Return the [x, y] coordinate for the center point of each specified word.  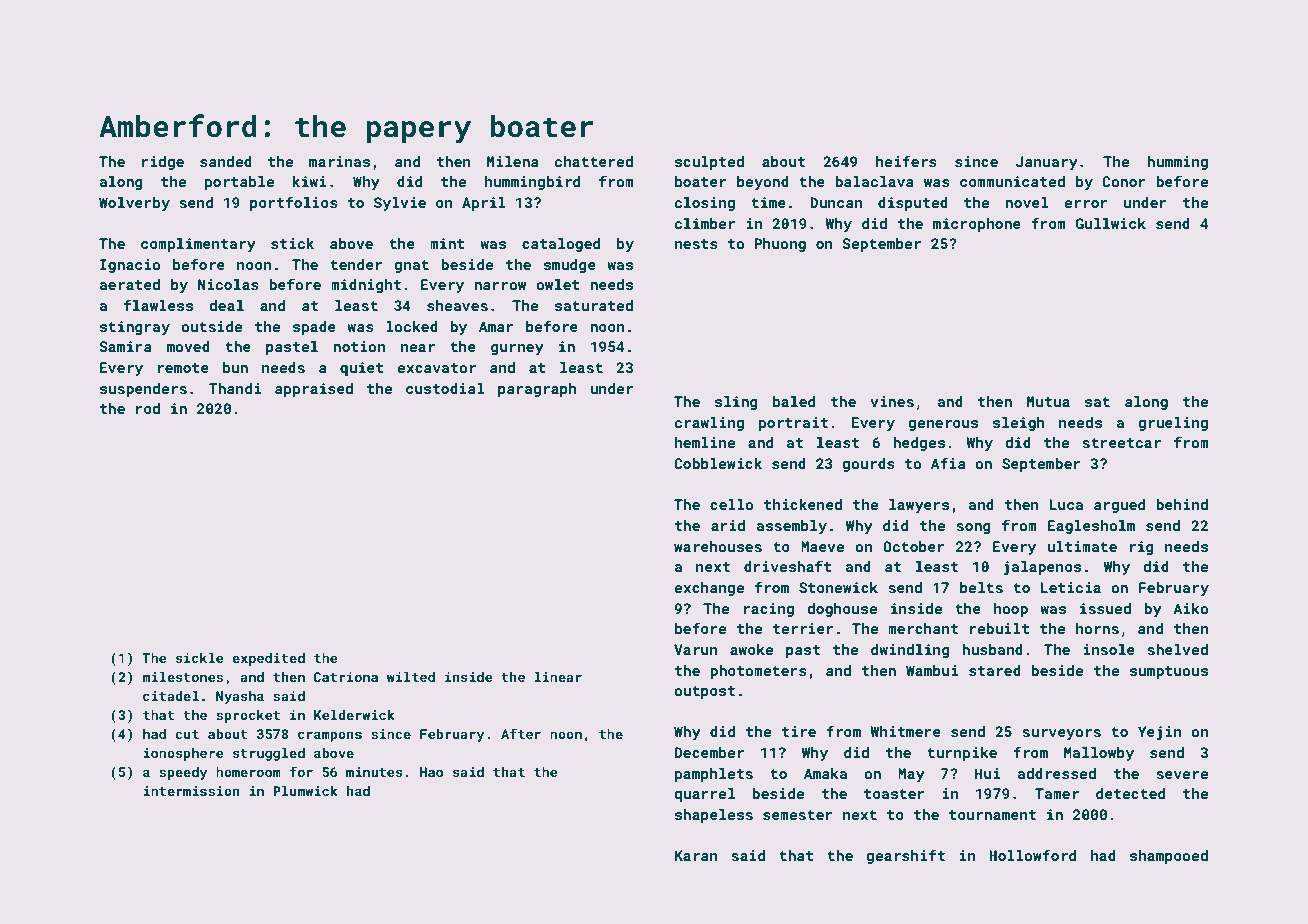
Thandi [234, 388]
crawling [709, 424]
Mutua [1048, 401]
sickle [200, 658]
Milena [512, 161]
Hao [431, 772]
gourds [868, 465]
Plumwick [305, 791]
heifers [906, 161]
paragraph [537, 390]
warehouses [718, 546]
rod [148, 408]
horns [1097, 628]
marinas [339, 161]
